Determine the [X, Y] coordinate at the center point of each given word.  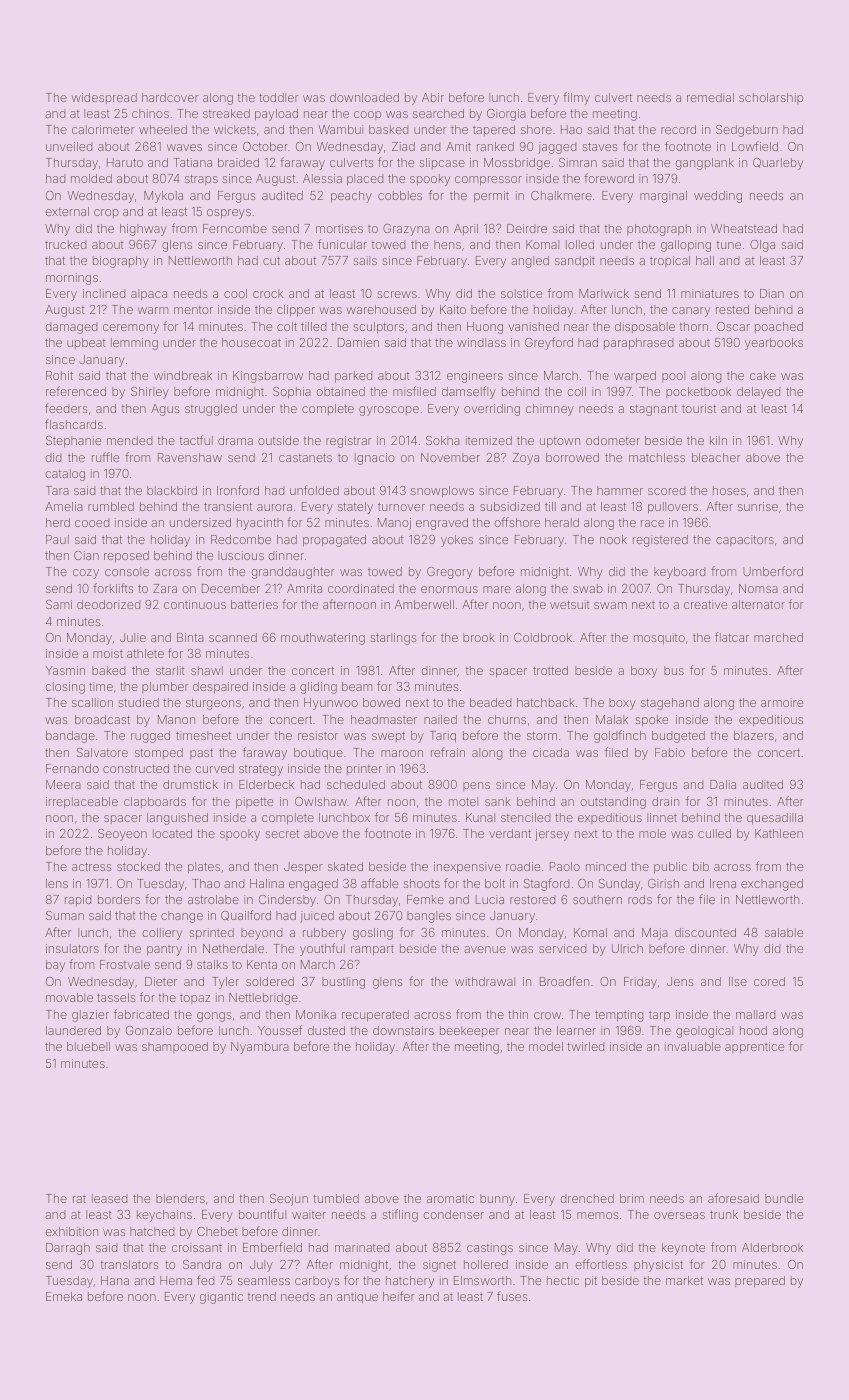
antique [357, 1298]
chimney [550, 410]
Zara [165, 588]
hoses [729, 490]
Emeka [64, 1296]
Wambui [341, 129]
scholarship [771, 98]
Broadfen [564, 981]
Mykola [163, 197]
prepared [760, 1282]
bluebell [88, 1046]
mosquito [659, 639]
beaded [491, 702]
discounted [705, 932]
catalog [65, 475]
